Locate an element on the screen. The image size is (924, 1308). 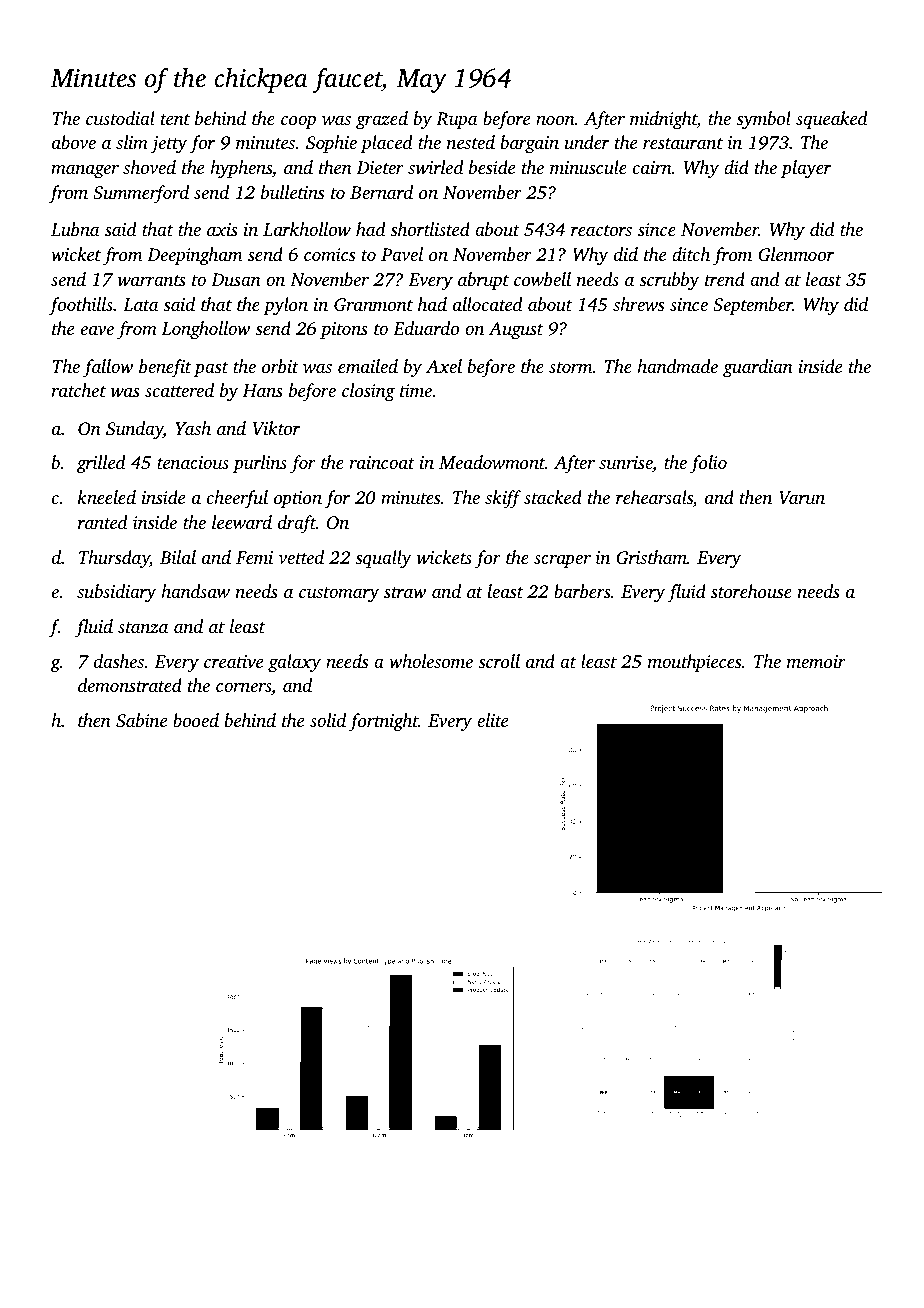
subsidiary is located at coordinates (116, 593).
